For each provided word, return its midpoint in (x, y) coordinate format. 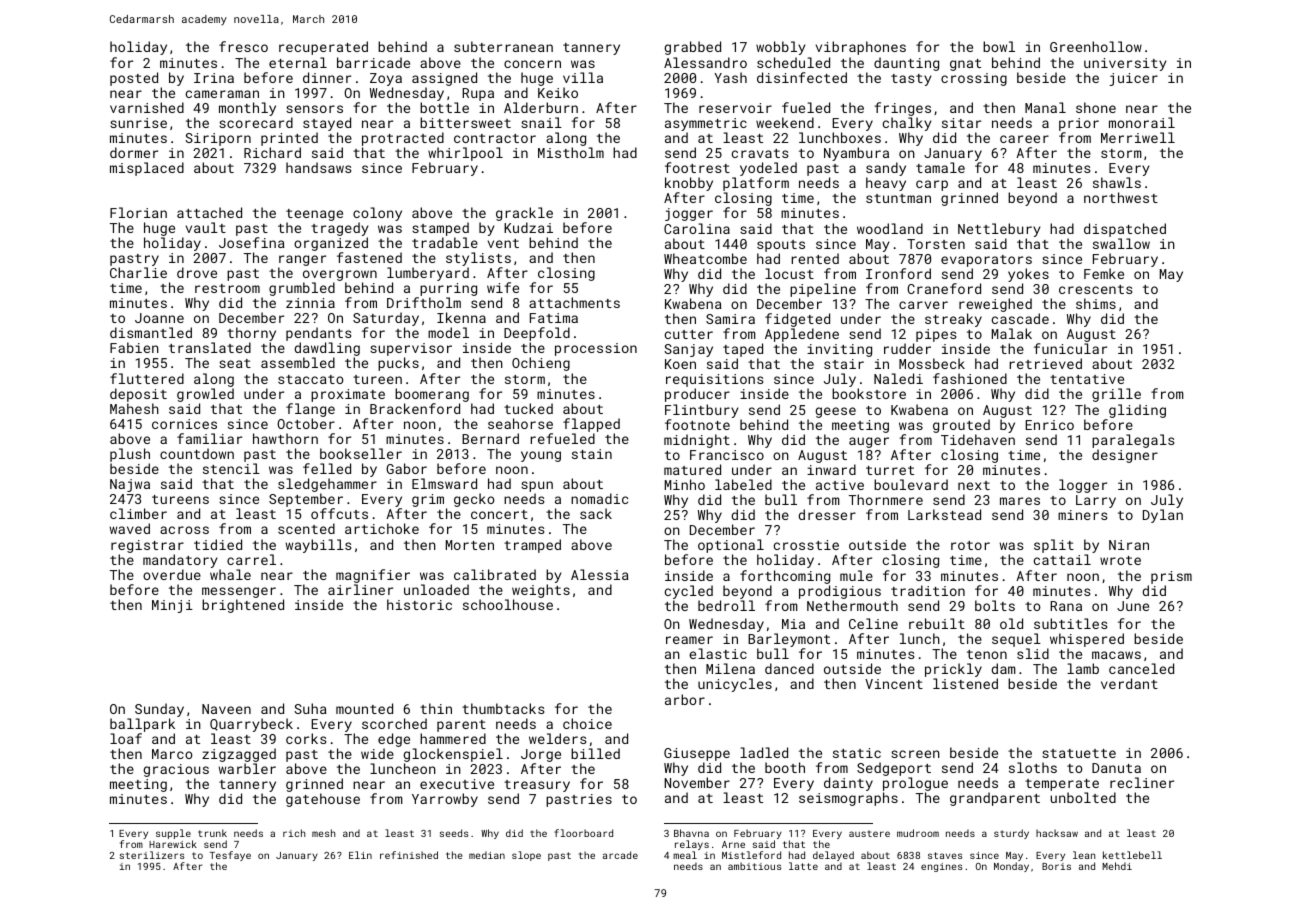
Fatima (554, 318)
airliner (360, 589)
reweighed (995, 305)
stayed (327, 124)
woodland (890, 228)
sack (596, 513)
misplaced (147, 169)
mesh (323, 833)
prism (1171, 577)
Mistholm (571, 152)
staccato (311, 379)
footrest (697, 167)
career (1024, 139)
